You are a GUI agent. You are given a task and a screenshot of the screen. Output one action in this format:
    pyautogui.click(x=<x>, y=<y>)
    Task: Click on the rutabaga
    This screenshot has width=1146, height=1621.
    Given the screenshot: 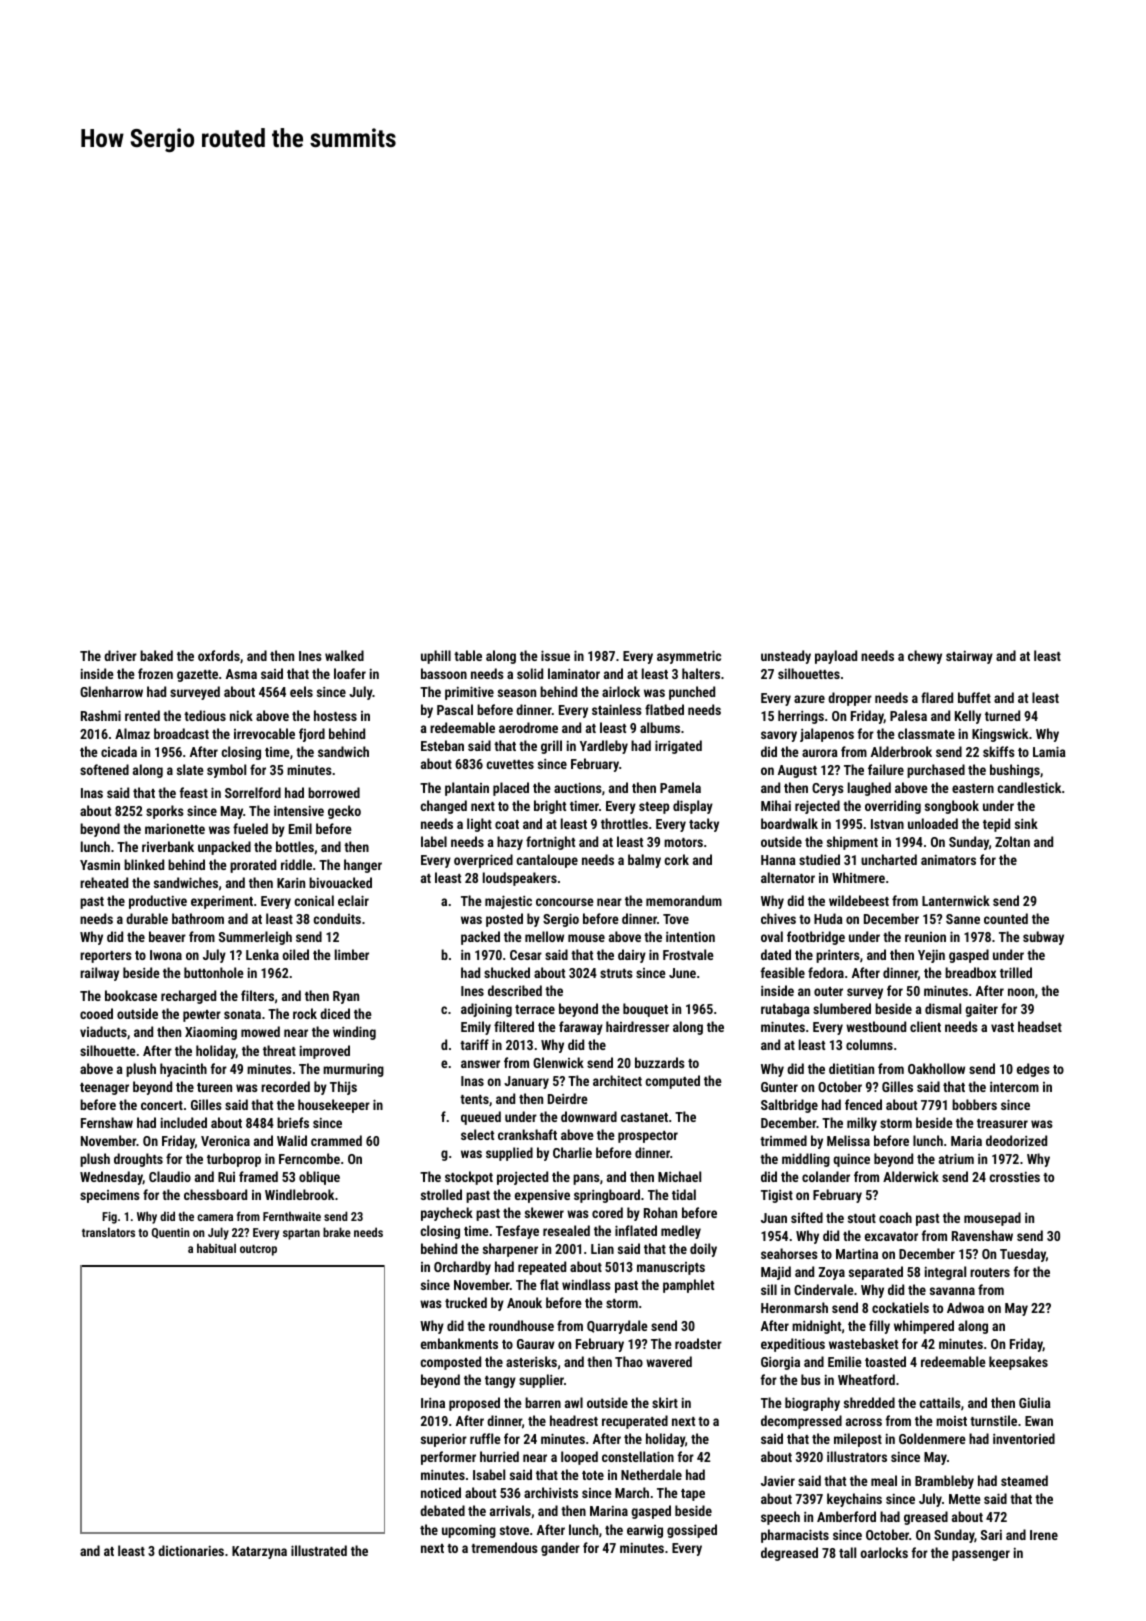 What is the action you would take?
    pyautogui.click(x=785, y=1010)
